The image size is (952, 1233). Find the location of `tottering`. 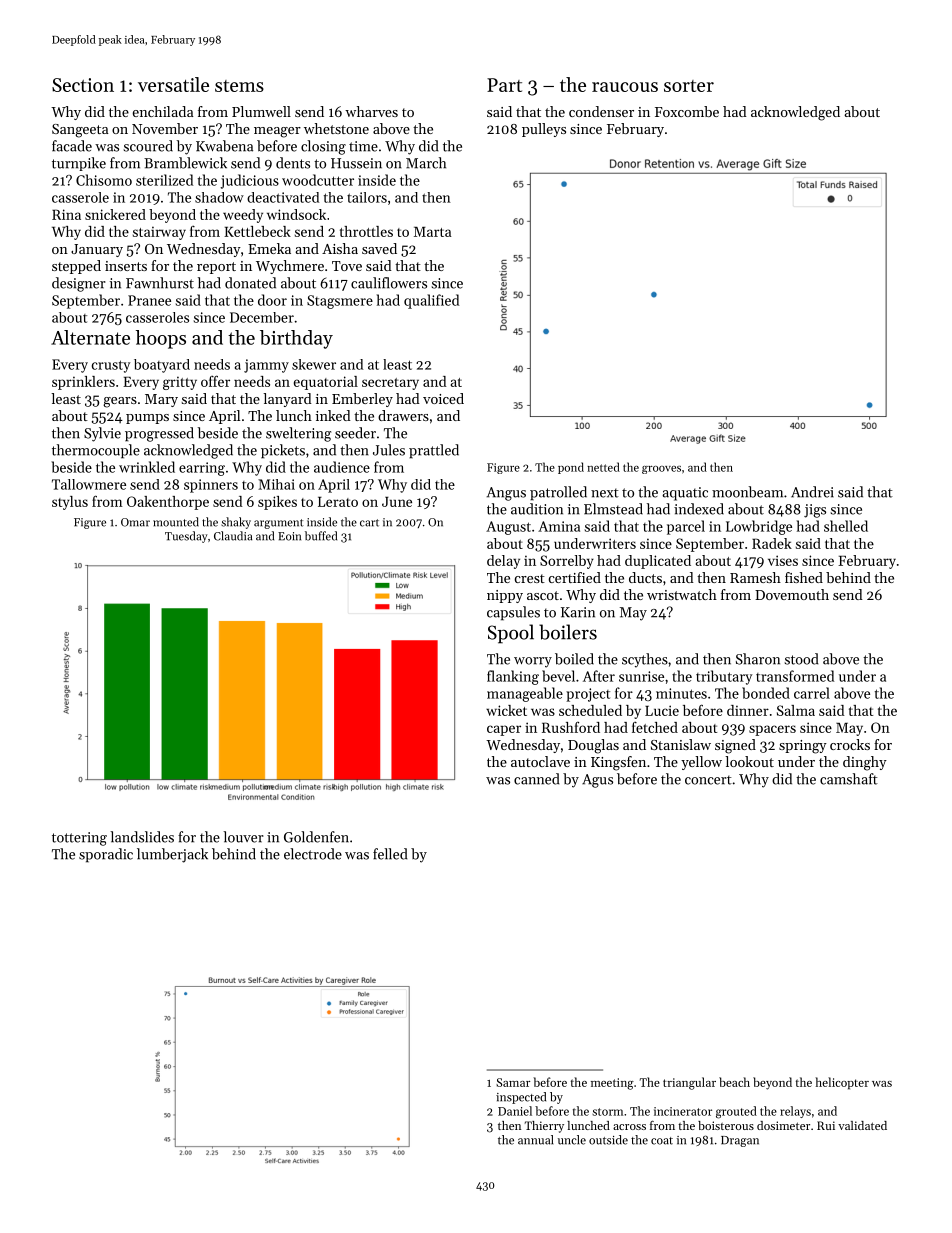

tottering is located at coordinates (79, 839).
